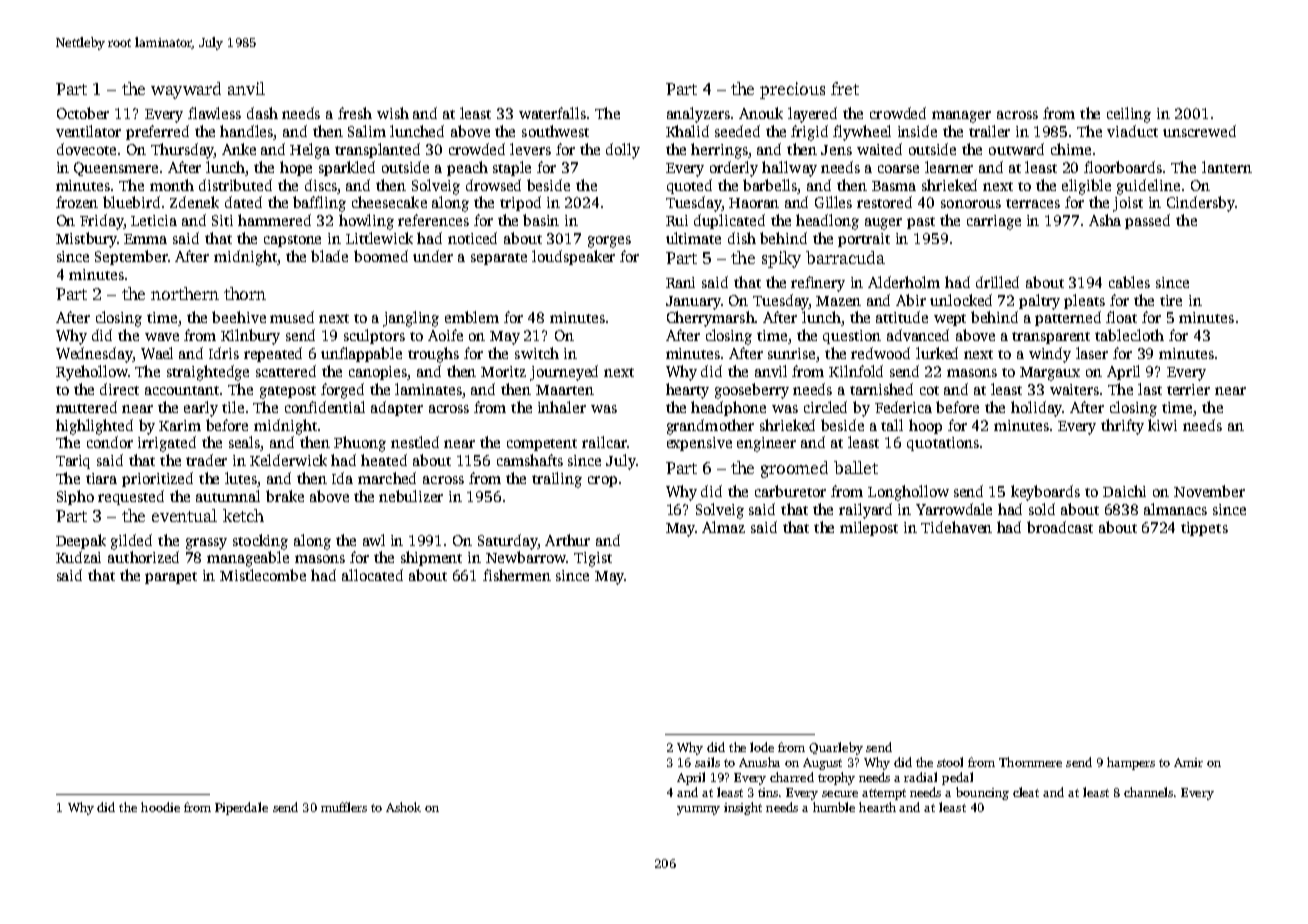 This screenshot has height=924, width=1308. What do you see at coordinates (836, 748) in the screenshot?
I see `Quarleby` at bounding box center [836, 748].
